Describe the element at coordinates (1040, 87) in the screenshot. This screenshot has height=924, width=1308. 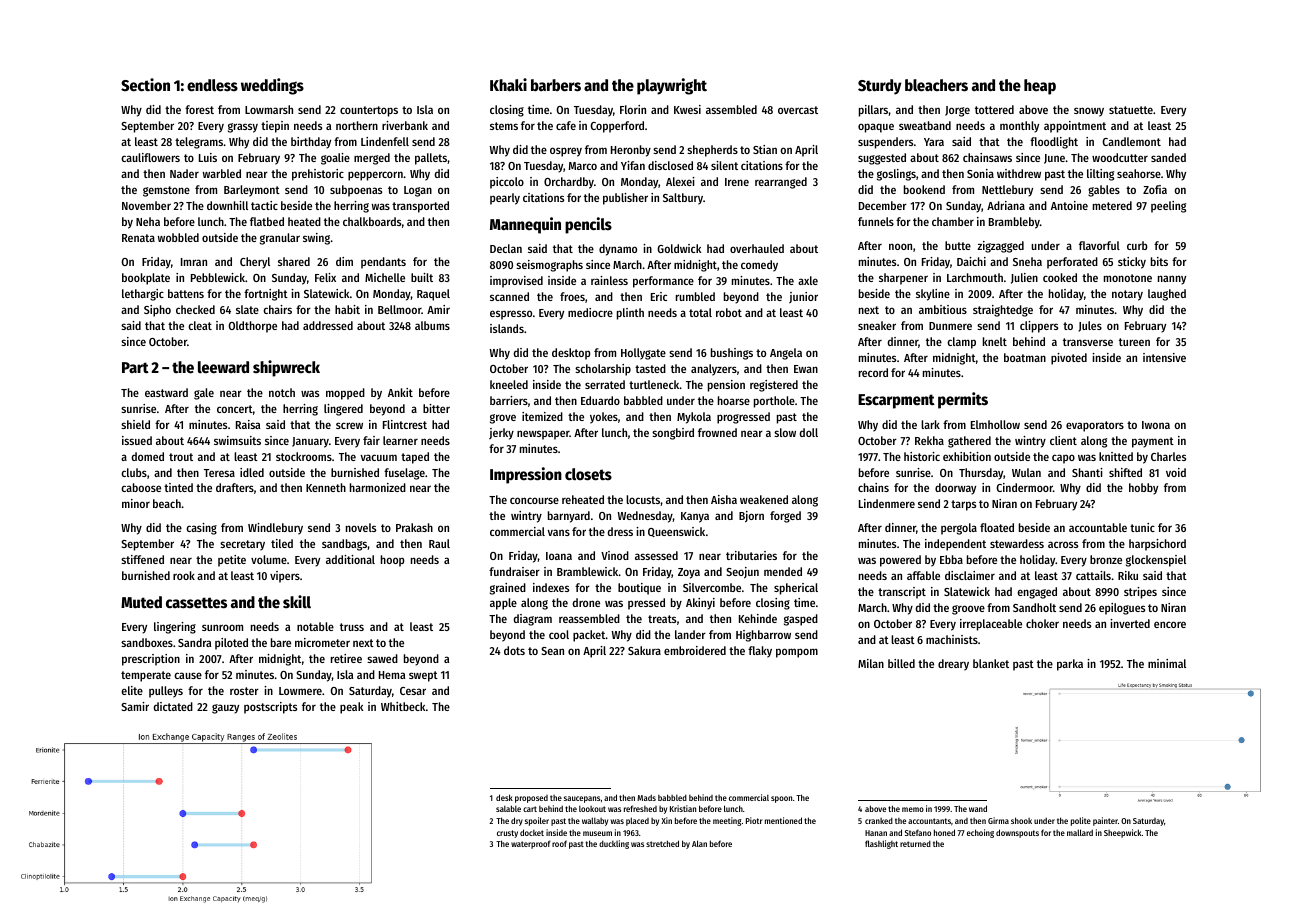
I see `heap` at that location.
